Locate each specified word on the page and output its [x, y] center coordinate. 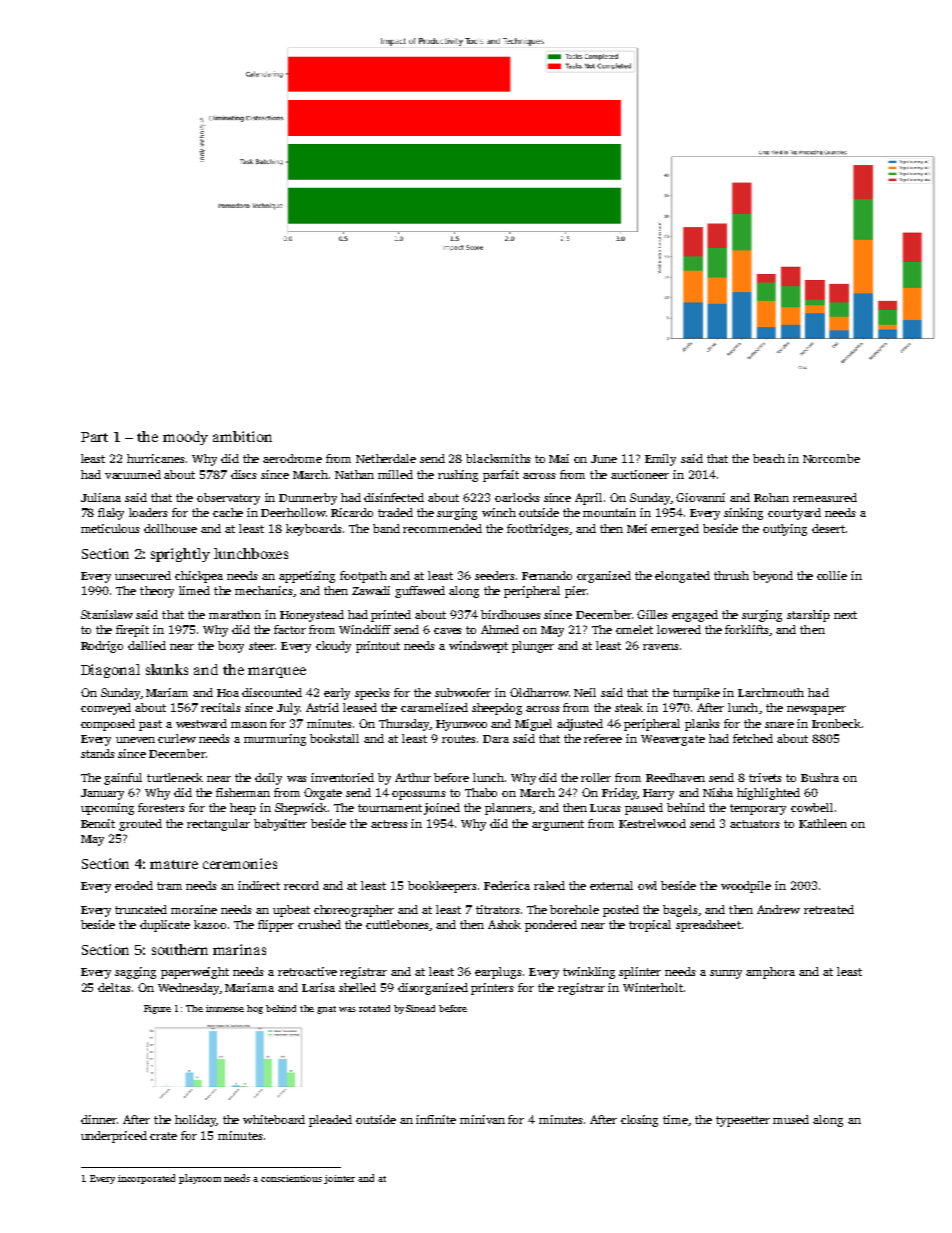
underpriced [114, 1137]
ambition [242, 436]
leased [360, 707]
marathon [235, 614]
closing [639, 1121]
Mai [559, 458]
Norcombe [831, 458]
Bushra [820, 777]
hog [255, 1009]
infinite [436, 1119]
